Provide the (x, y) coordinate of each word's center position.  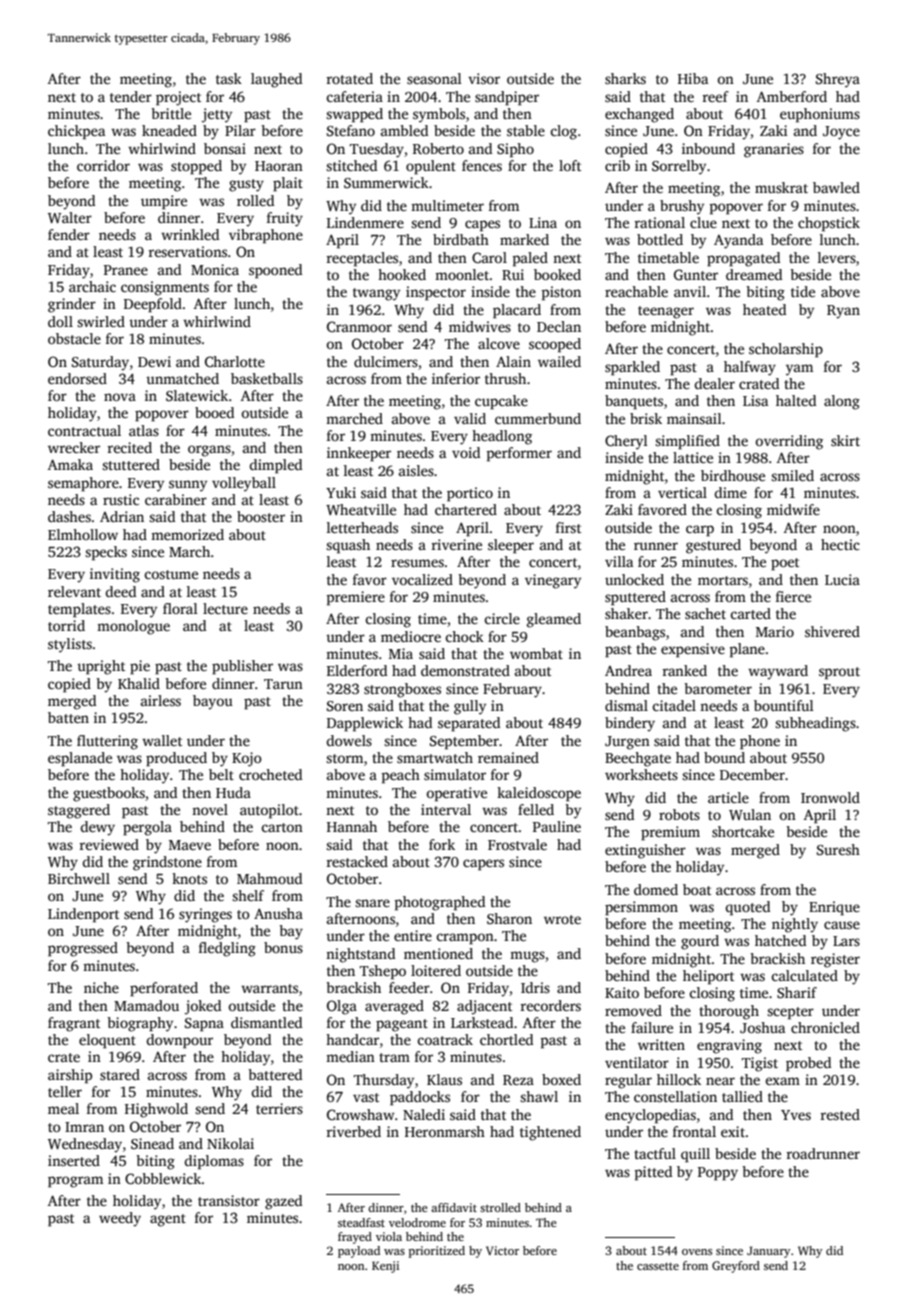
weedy (120, 1219)
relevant (74, 591)
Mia (401, 653)
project (178, 98)
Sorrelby (679, 167)
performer (519, 454)
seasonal (434, 78)
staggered (79, 811)
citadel (674, 705)
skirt (845, 440)
